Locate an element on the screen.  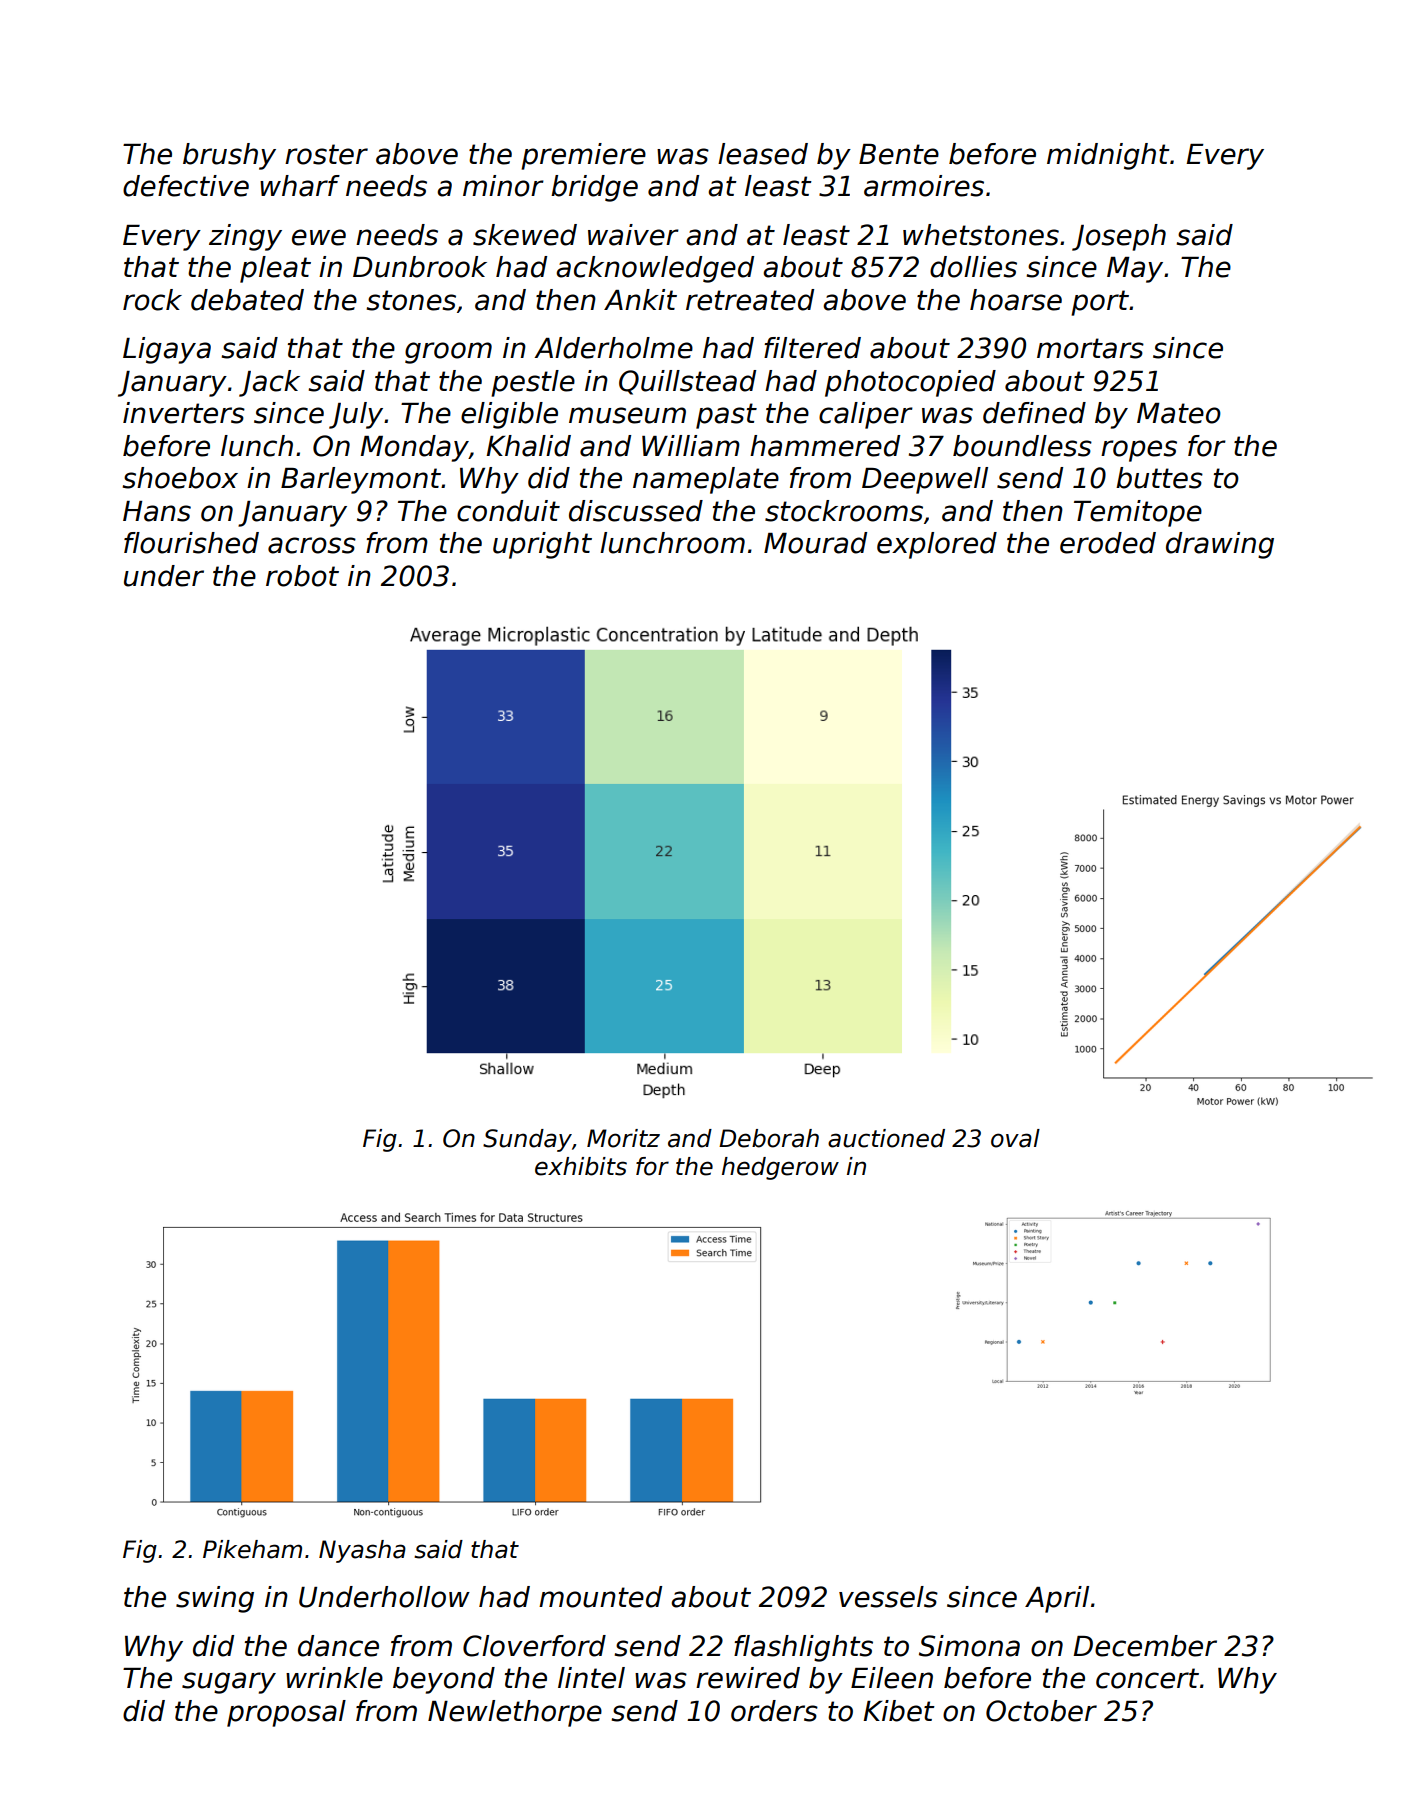
leased is located at coordinates (763, 154).
